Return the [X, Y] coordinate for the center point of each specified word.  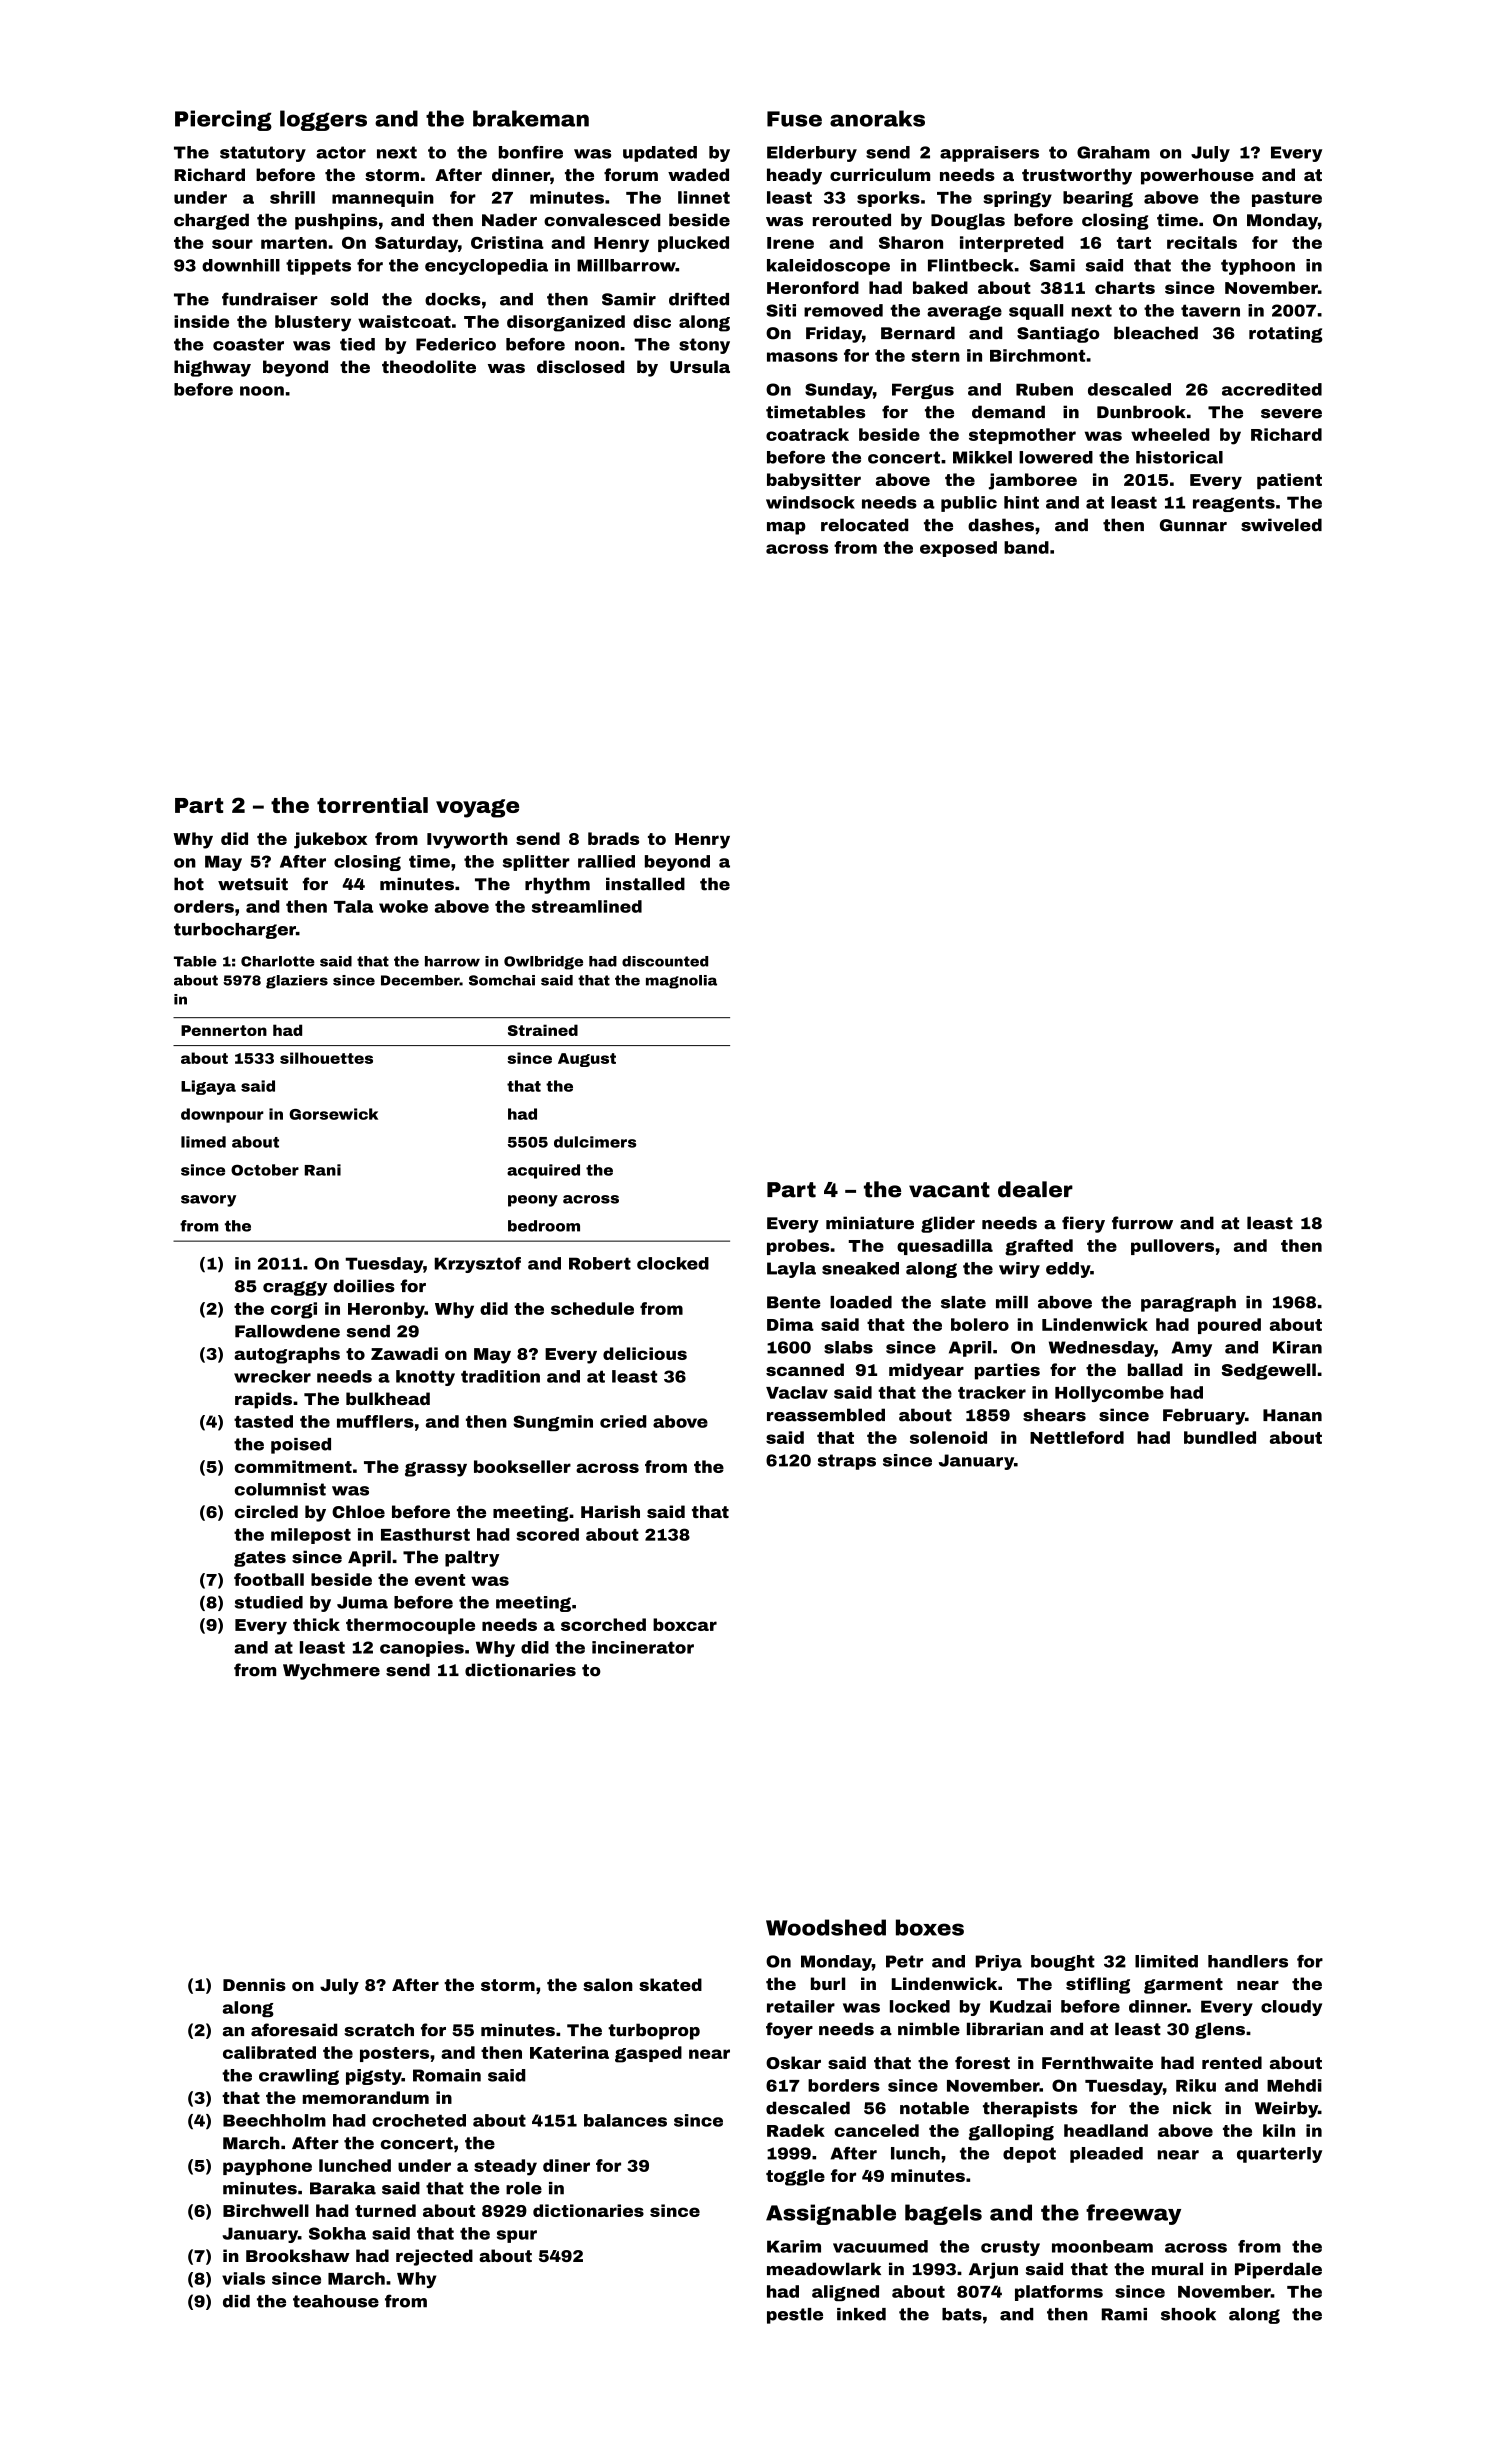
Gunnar [1193, 525]
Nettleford [1077, 1437]
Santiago [1058, 334]
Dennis [254, 1984]
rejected [434, 2257]
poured [1229, 1326]
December [420, 980]
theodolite [429, 366]
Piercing [223, 120]
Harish [610, 1511]
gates [260, 1559]
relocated [864, 525]
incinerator [643, 1647]
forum [631, 174]
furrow [1142, 1223]
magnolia [681, 982]
